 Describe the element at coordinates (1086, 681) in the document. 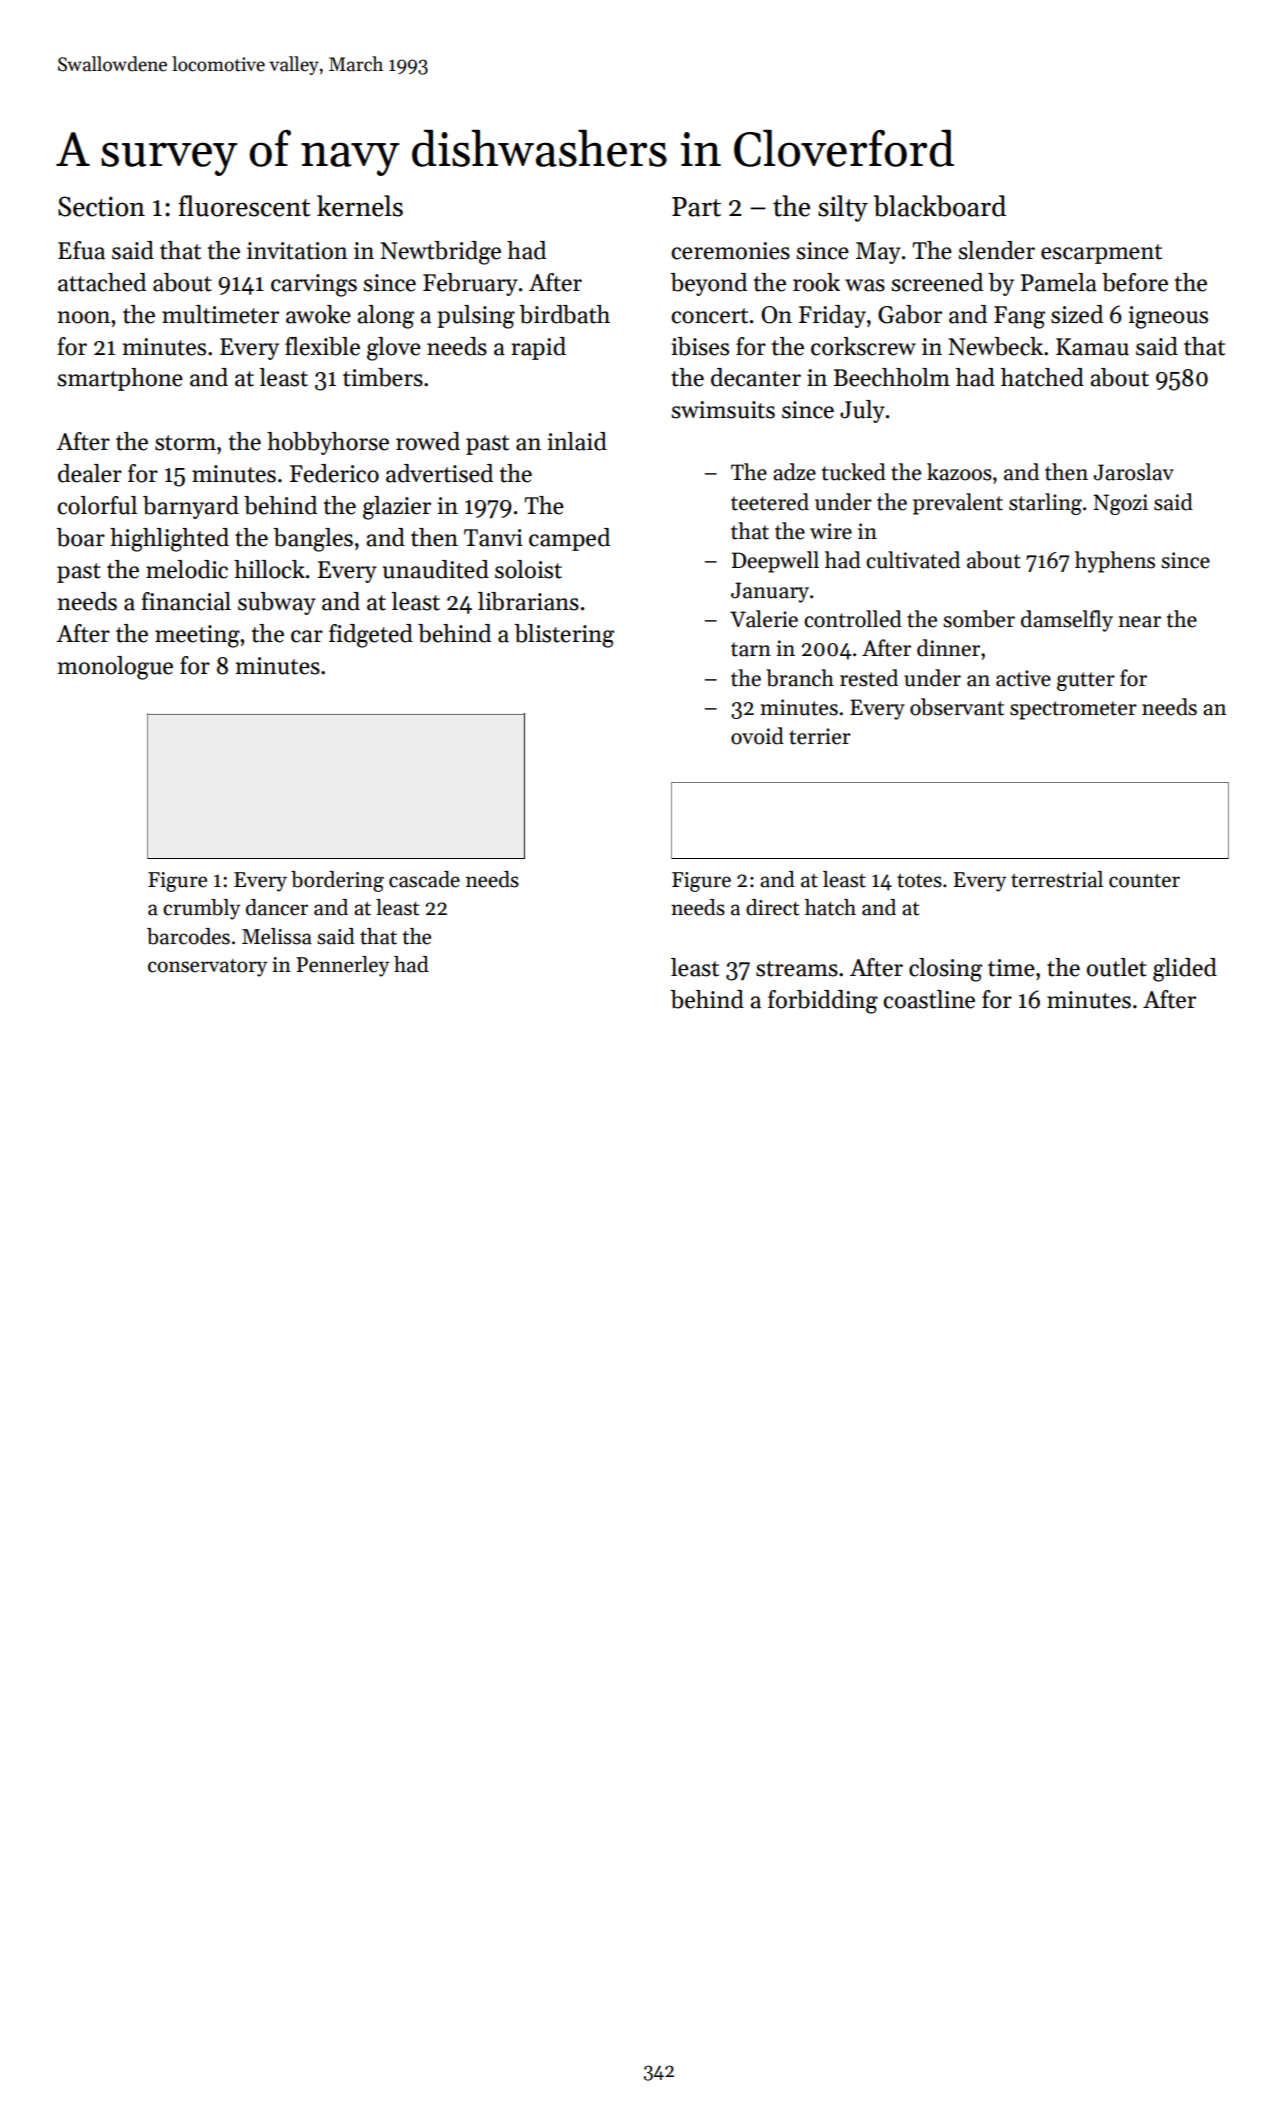

I see `gutter` at that location.
